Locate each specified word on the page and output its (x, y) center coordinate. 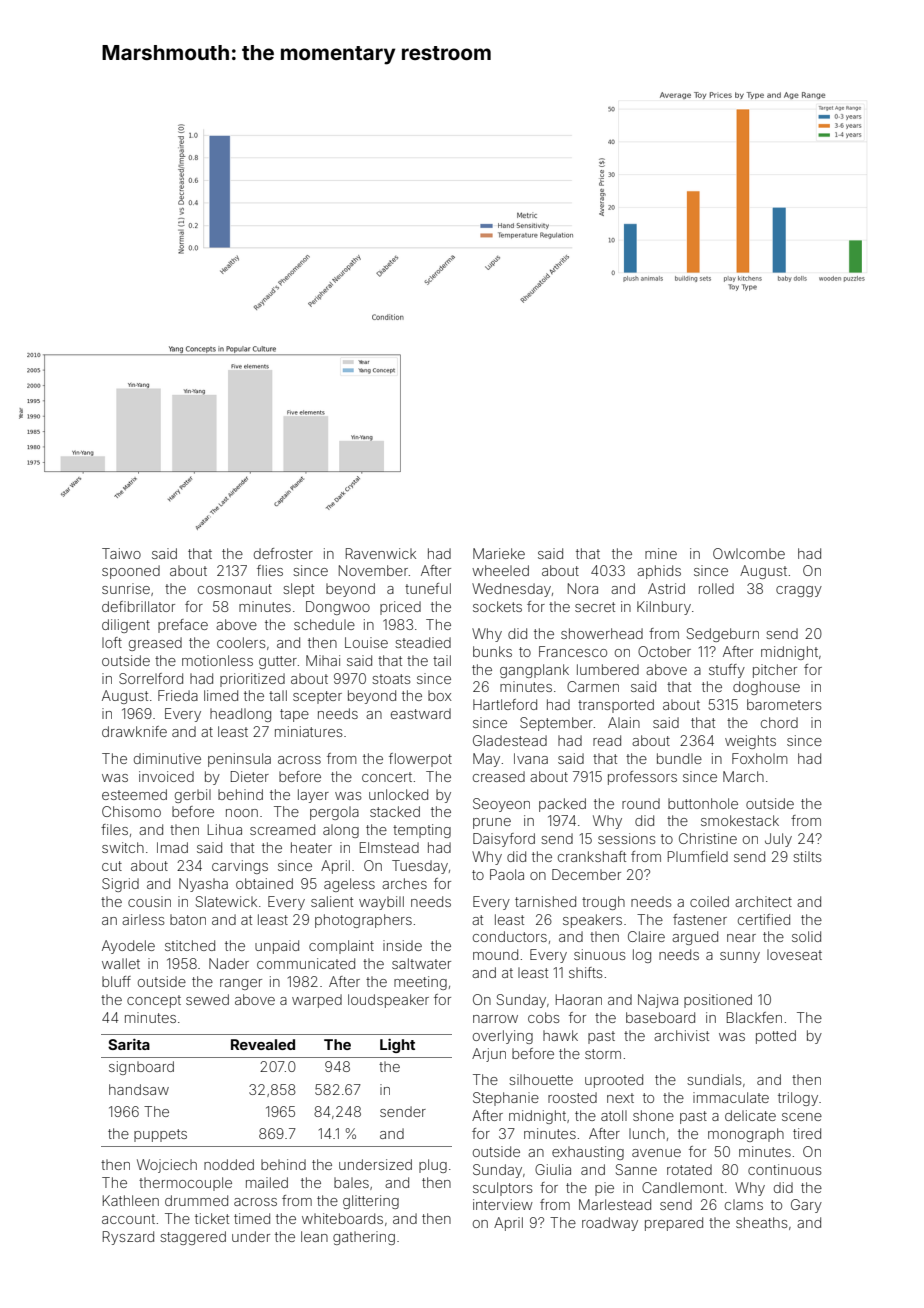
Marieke (499, 553)
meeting (420, 983)
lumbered (608, 669)
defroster (283, 553)
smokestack (740, 820)
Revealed (263, 1044)
